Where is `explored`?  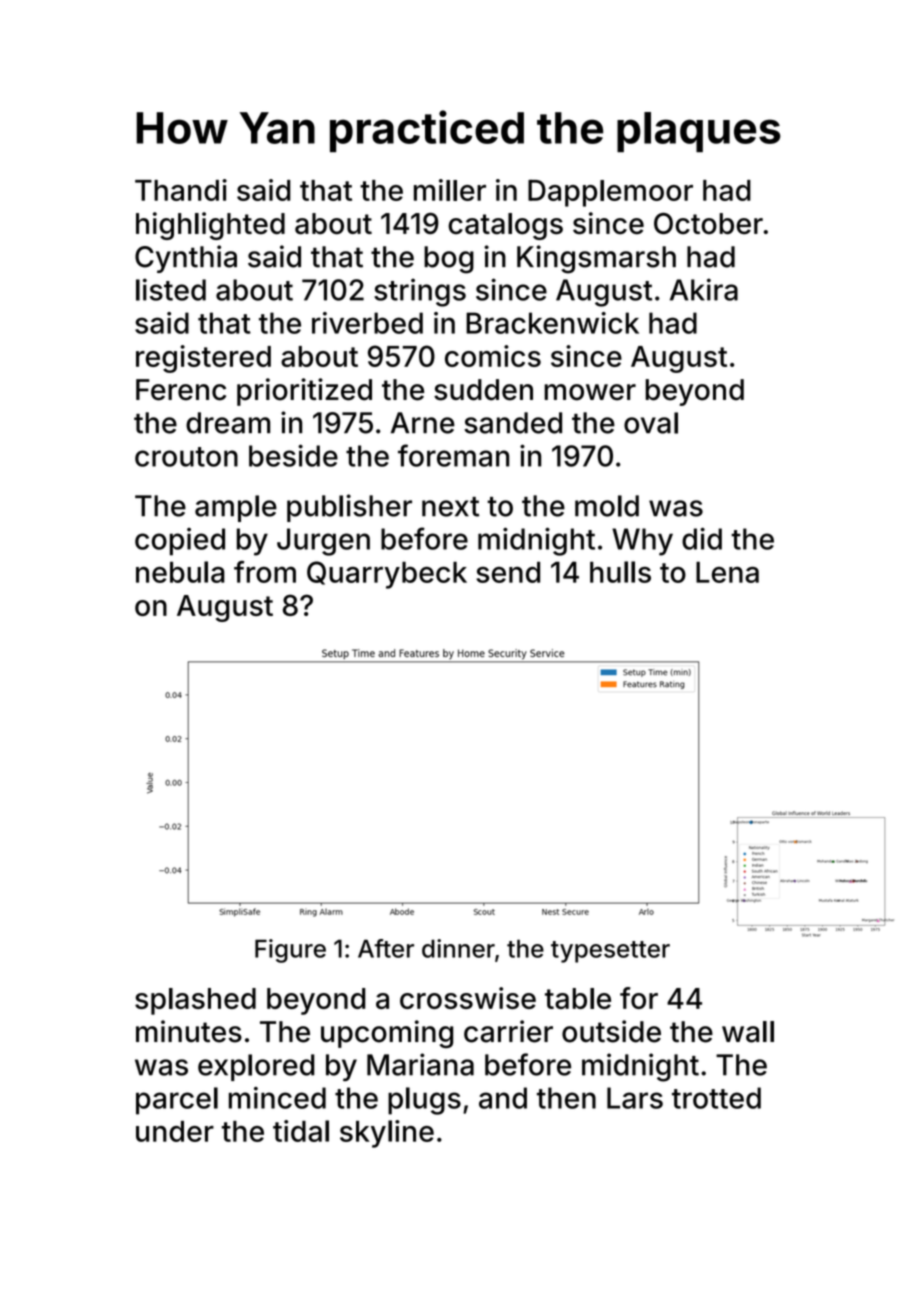 explored is located at coordinates (256, 1067).
